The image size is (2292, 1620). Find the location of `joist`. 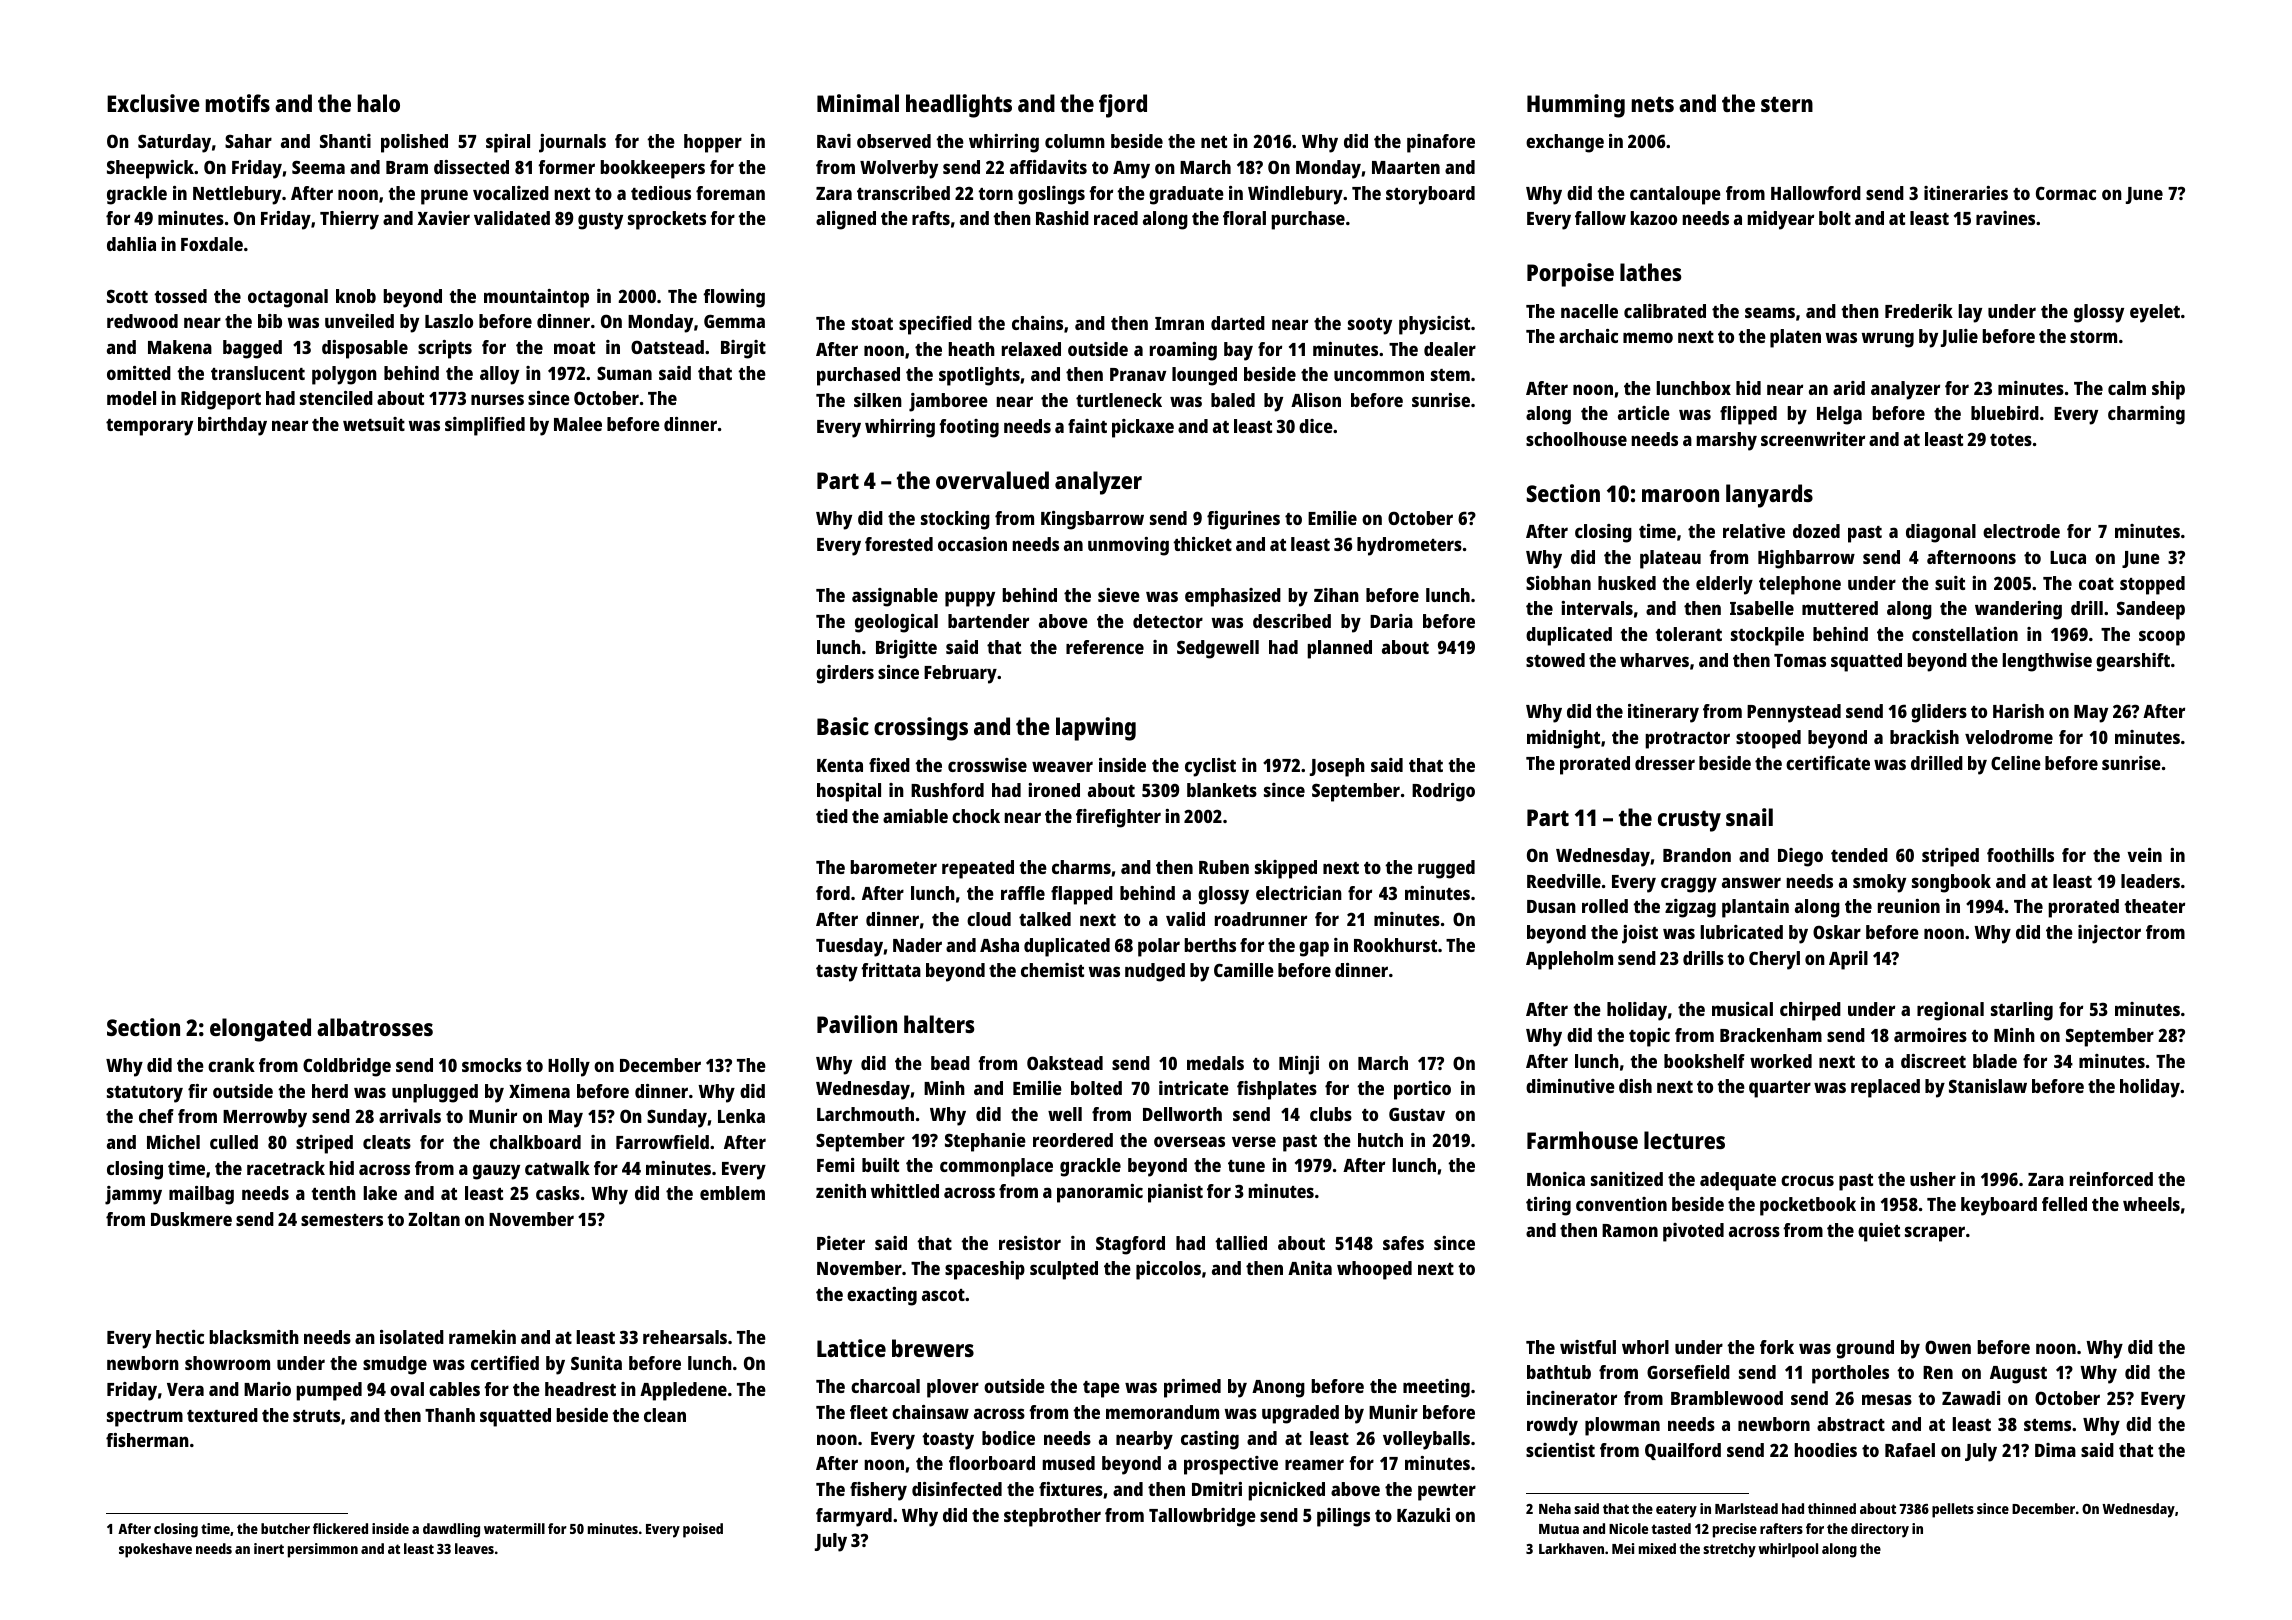

joist is located at coordinates (1640, 934).
